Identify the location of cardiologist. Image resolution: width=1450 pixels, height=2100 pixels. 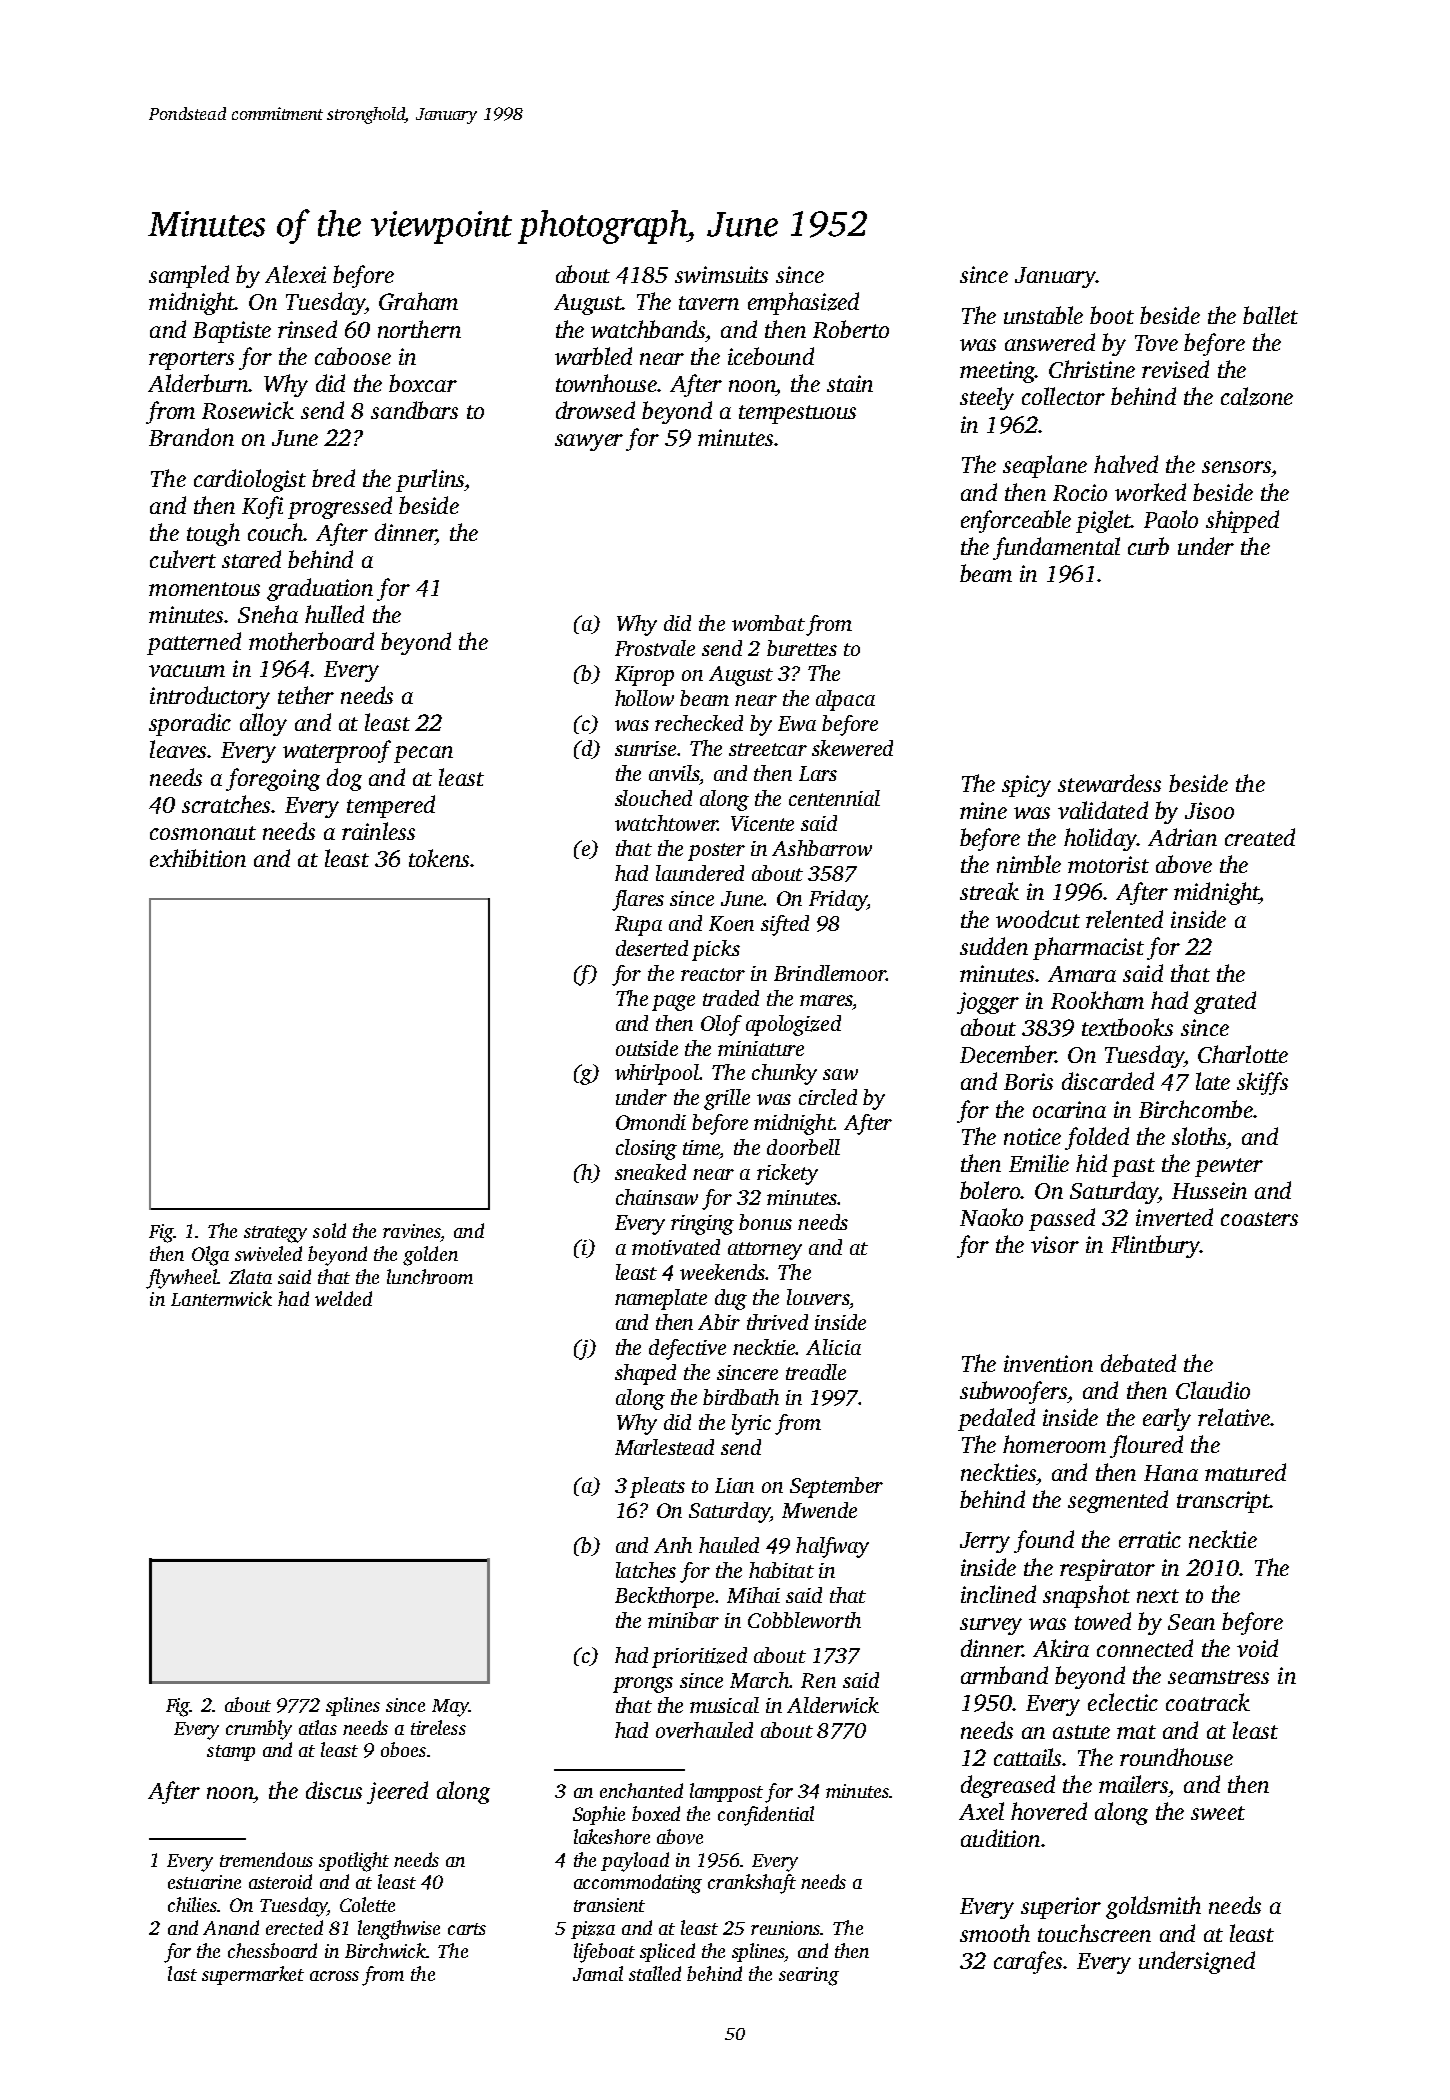
(250, 480).
